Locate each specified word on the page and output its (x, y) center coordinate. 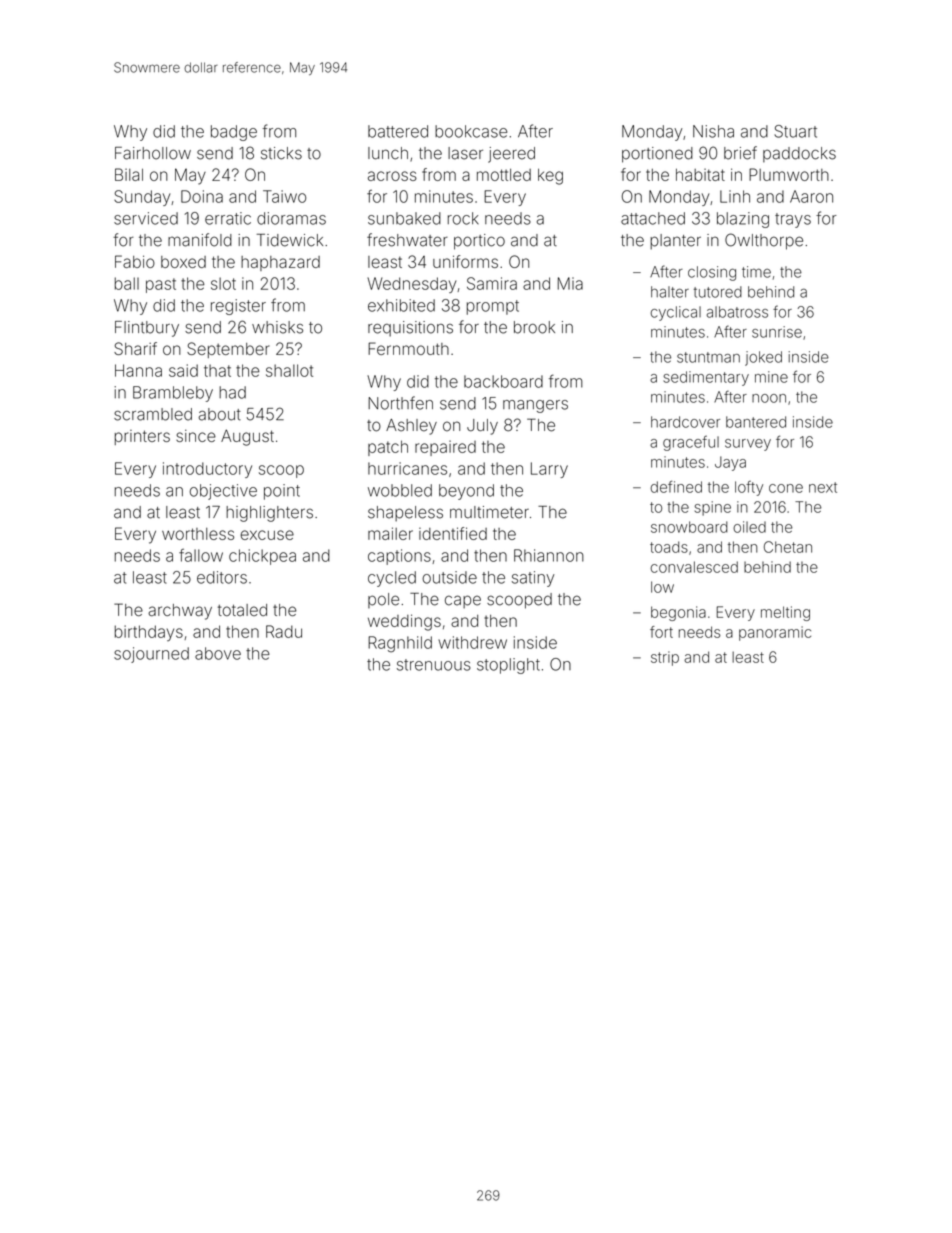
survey (748, 445)
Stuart (795, 131)
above (218, 653)
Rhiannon (549, 555)
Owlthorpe (764, 241)
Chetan (788, 547)
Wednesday (411, 285)
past (161, 285)
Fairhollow (153, 153)
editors (222, 577)
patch (388, 448)
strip (665, 658)
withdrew (472, 642)
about (219, 414)
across (392, 176)
